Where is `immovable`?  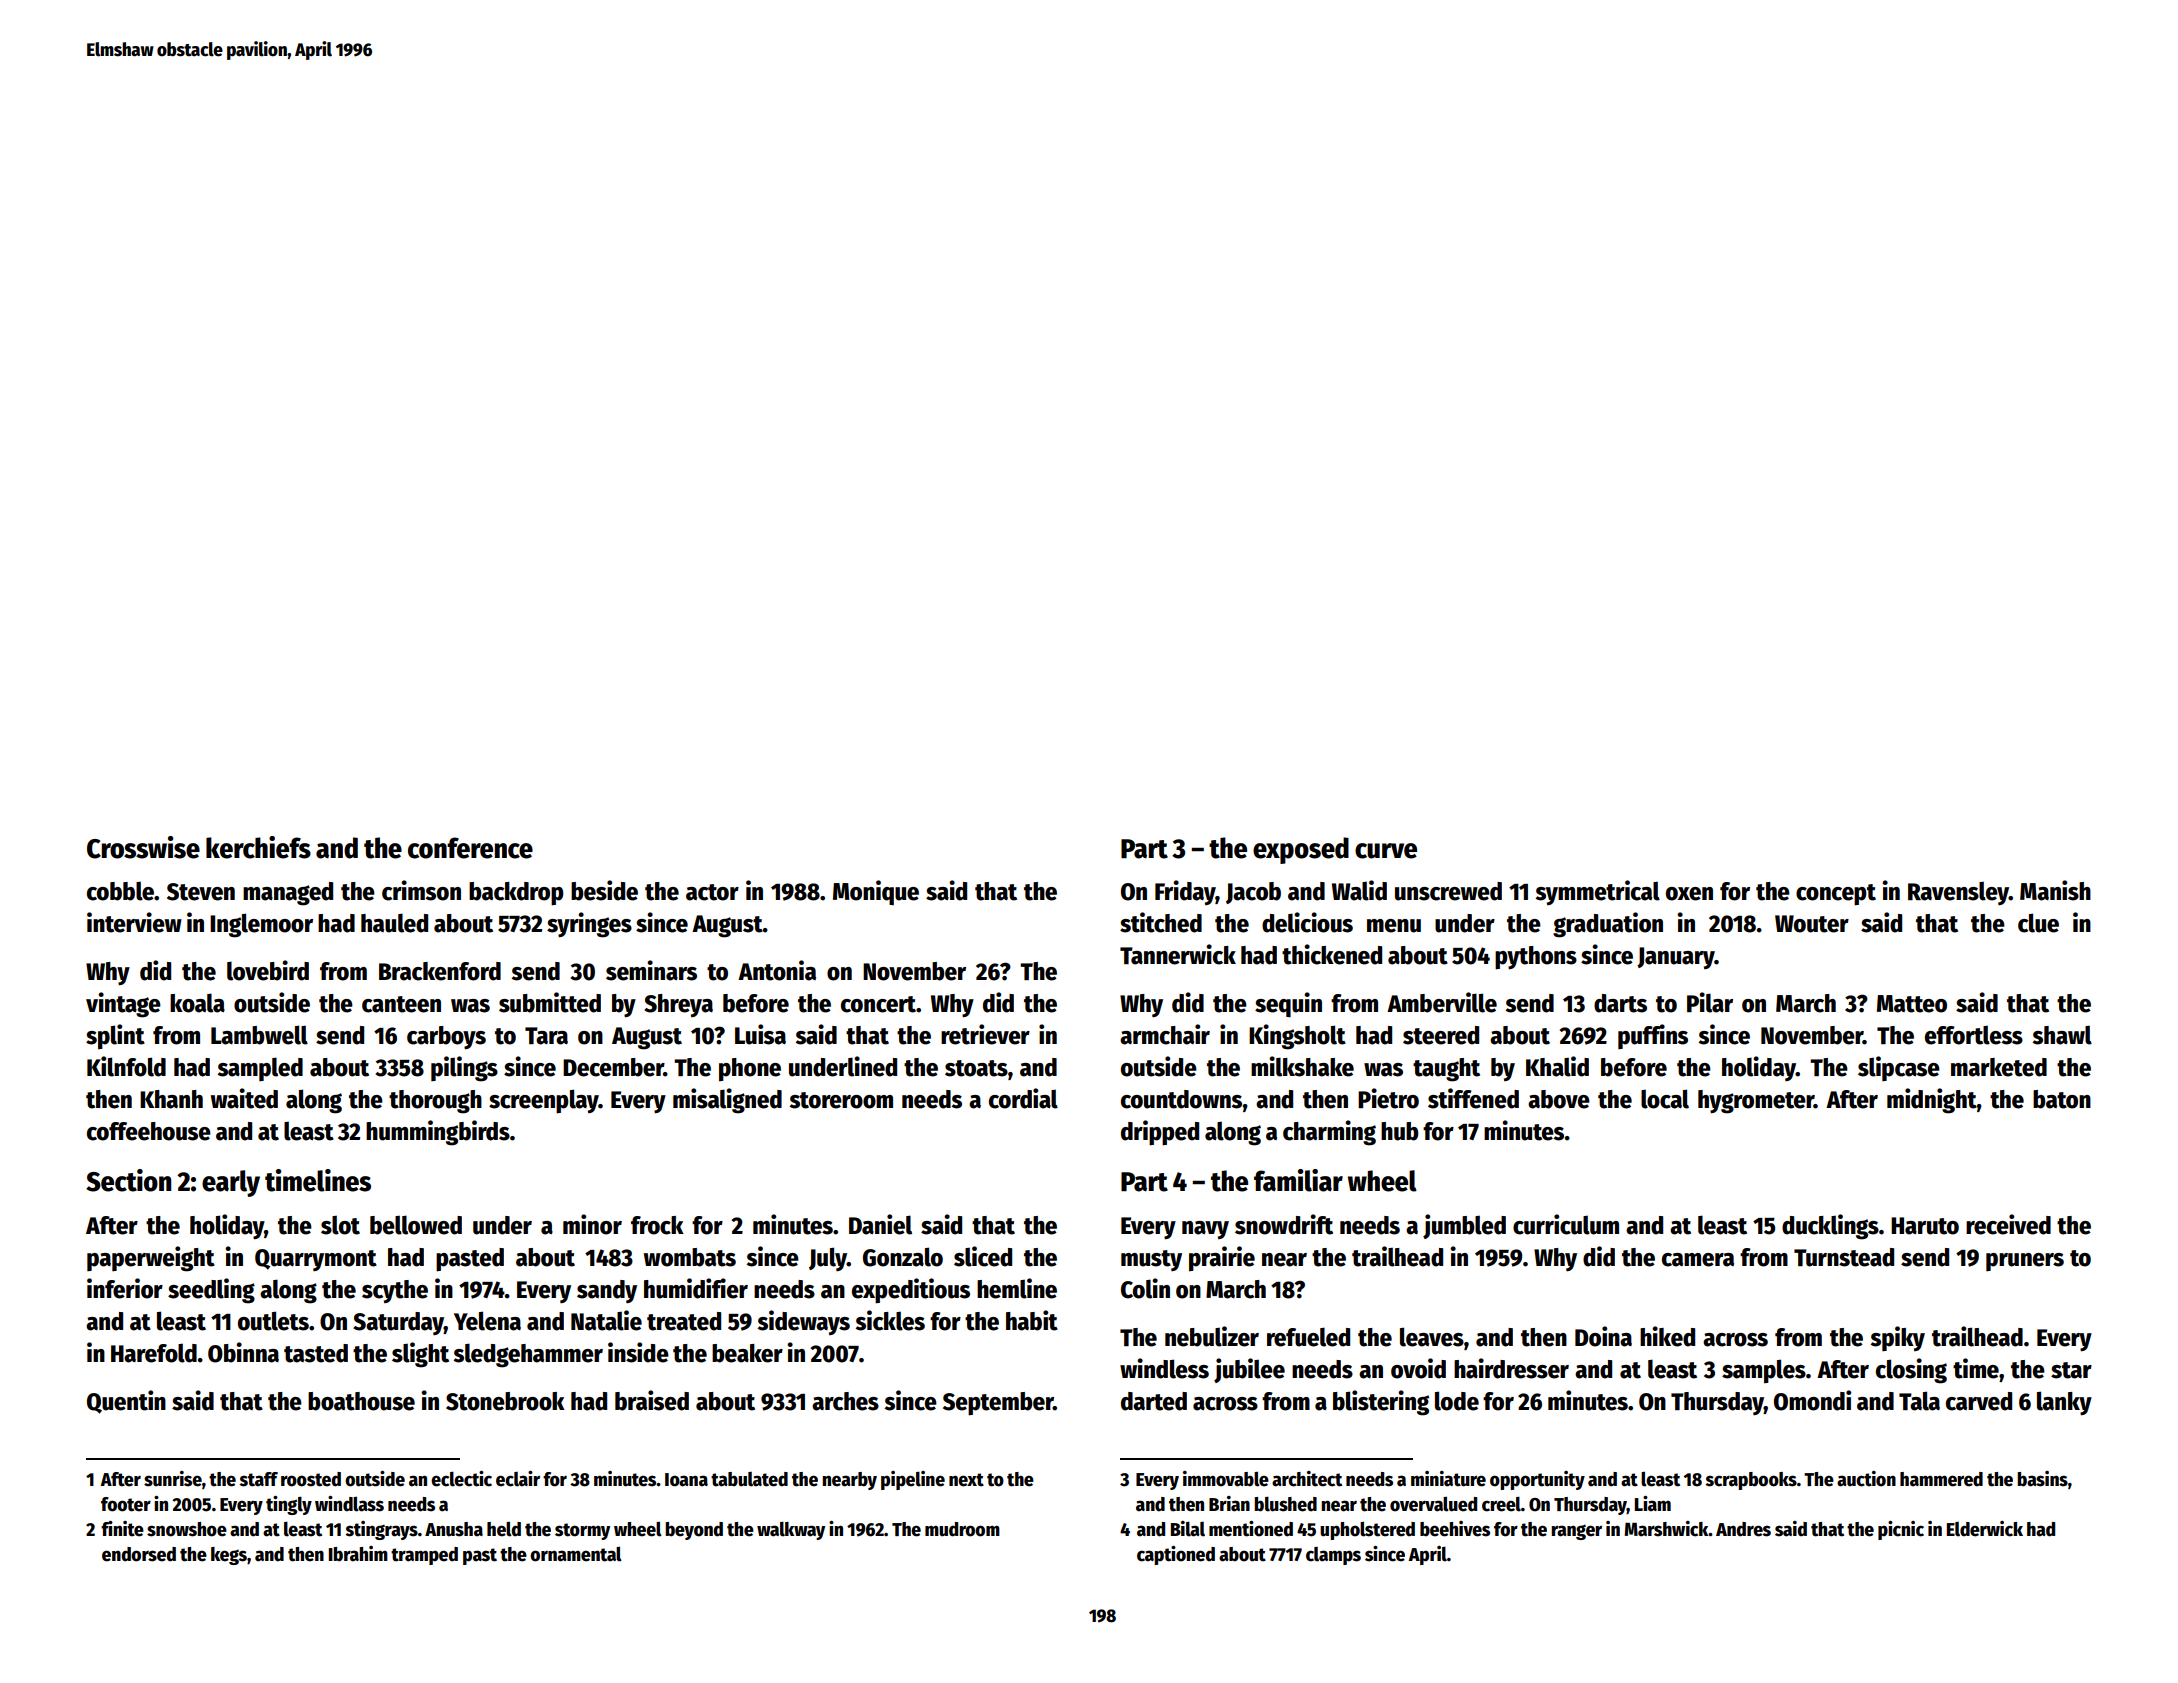
immovable is located at coordinates (1226, 1479).
